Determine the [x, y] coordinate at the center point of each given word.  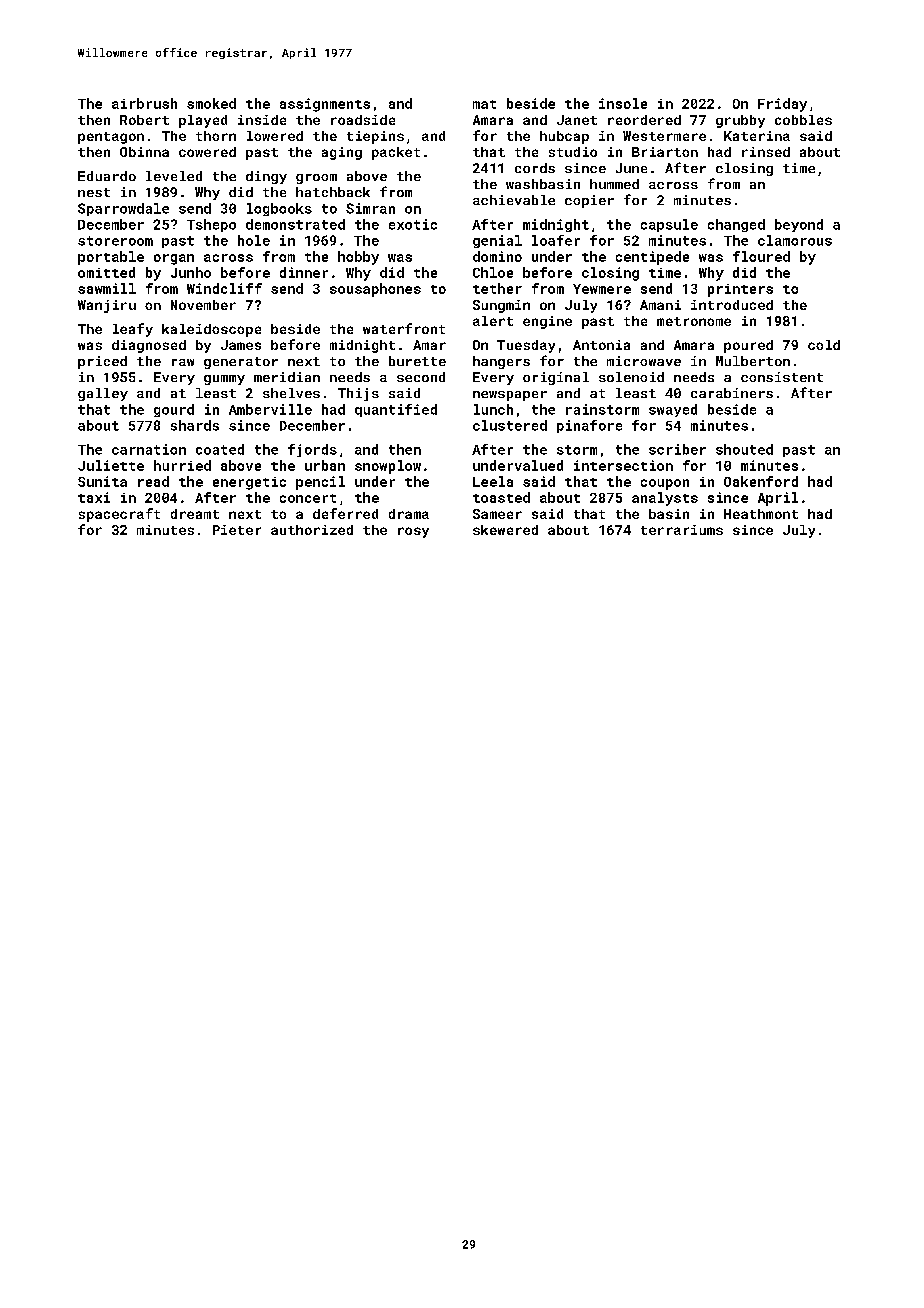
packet [396, 153]
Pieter [237, 530]
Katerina [757, 136]
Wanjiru [107, 306]
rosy [413, 532]
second [421, 377]
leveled [174, 176]
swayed [673, 410]
